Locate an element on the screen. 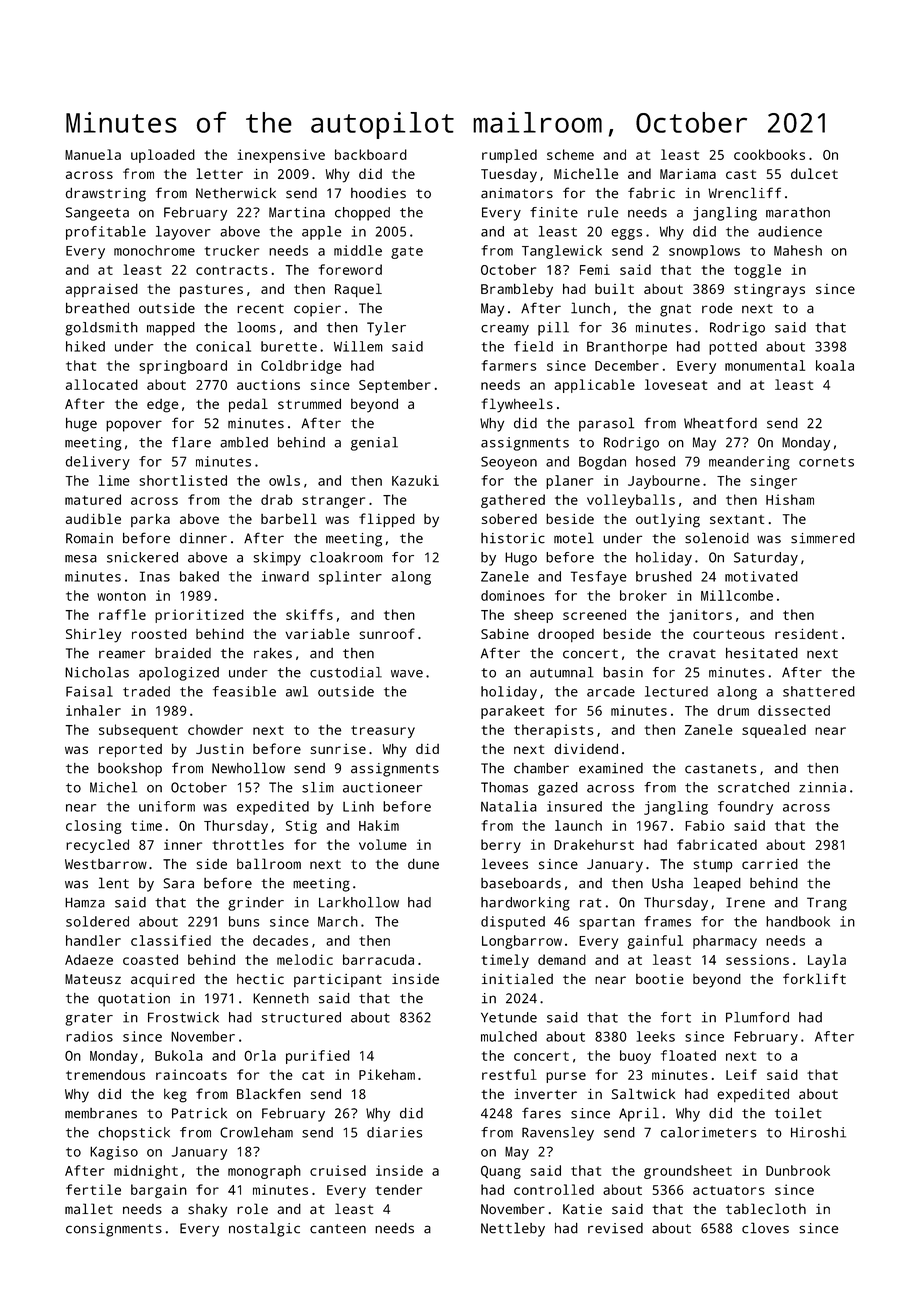 The image size is (924, 1308). subsequent is located at coordinates (138, 731).
